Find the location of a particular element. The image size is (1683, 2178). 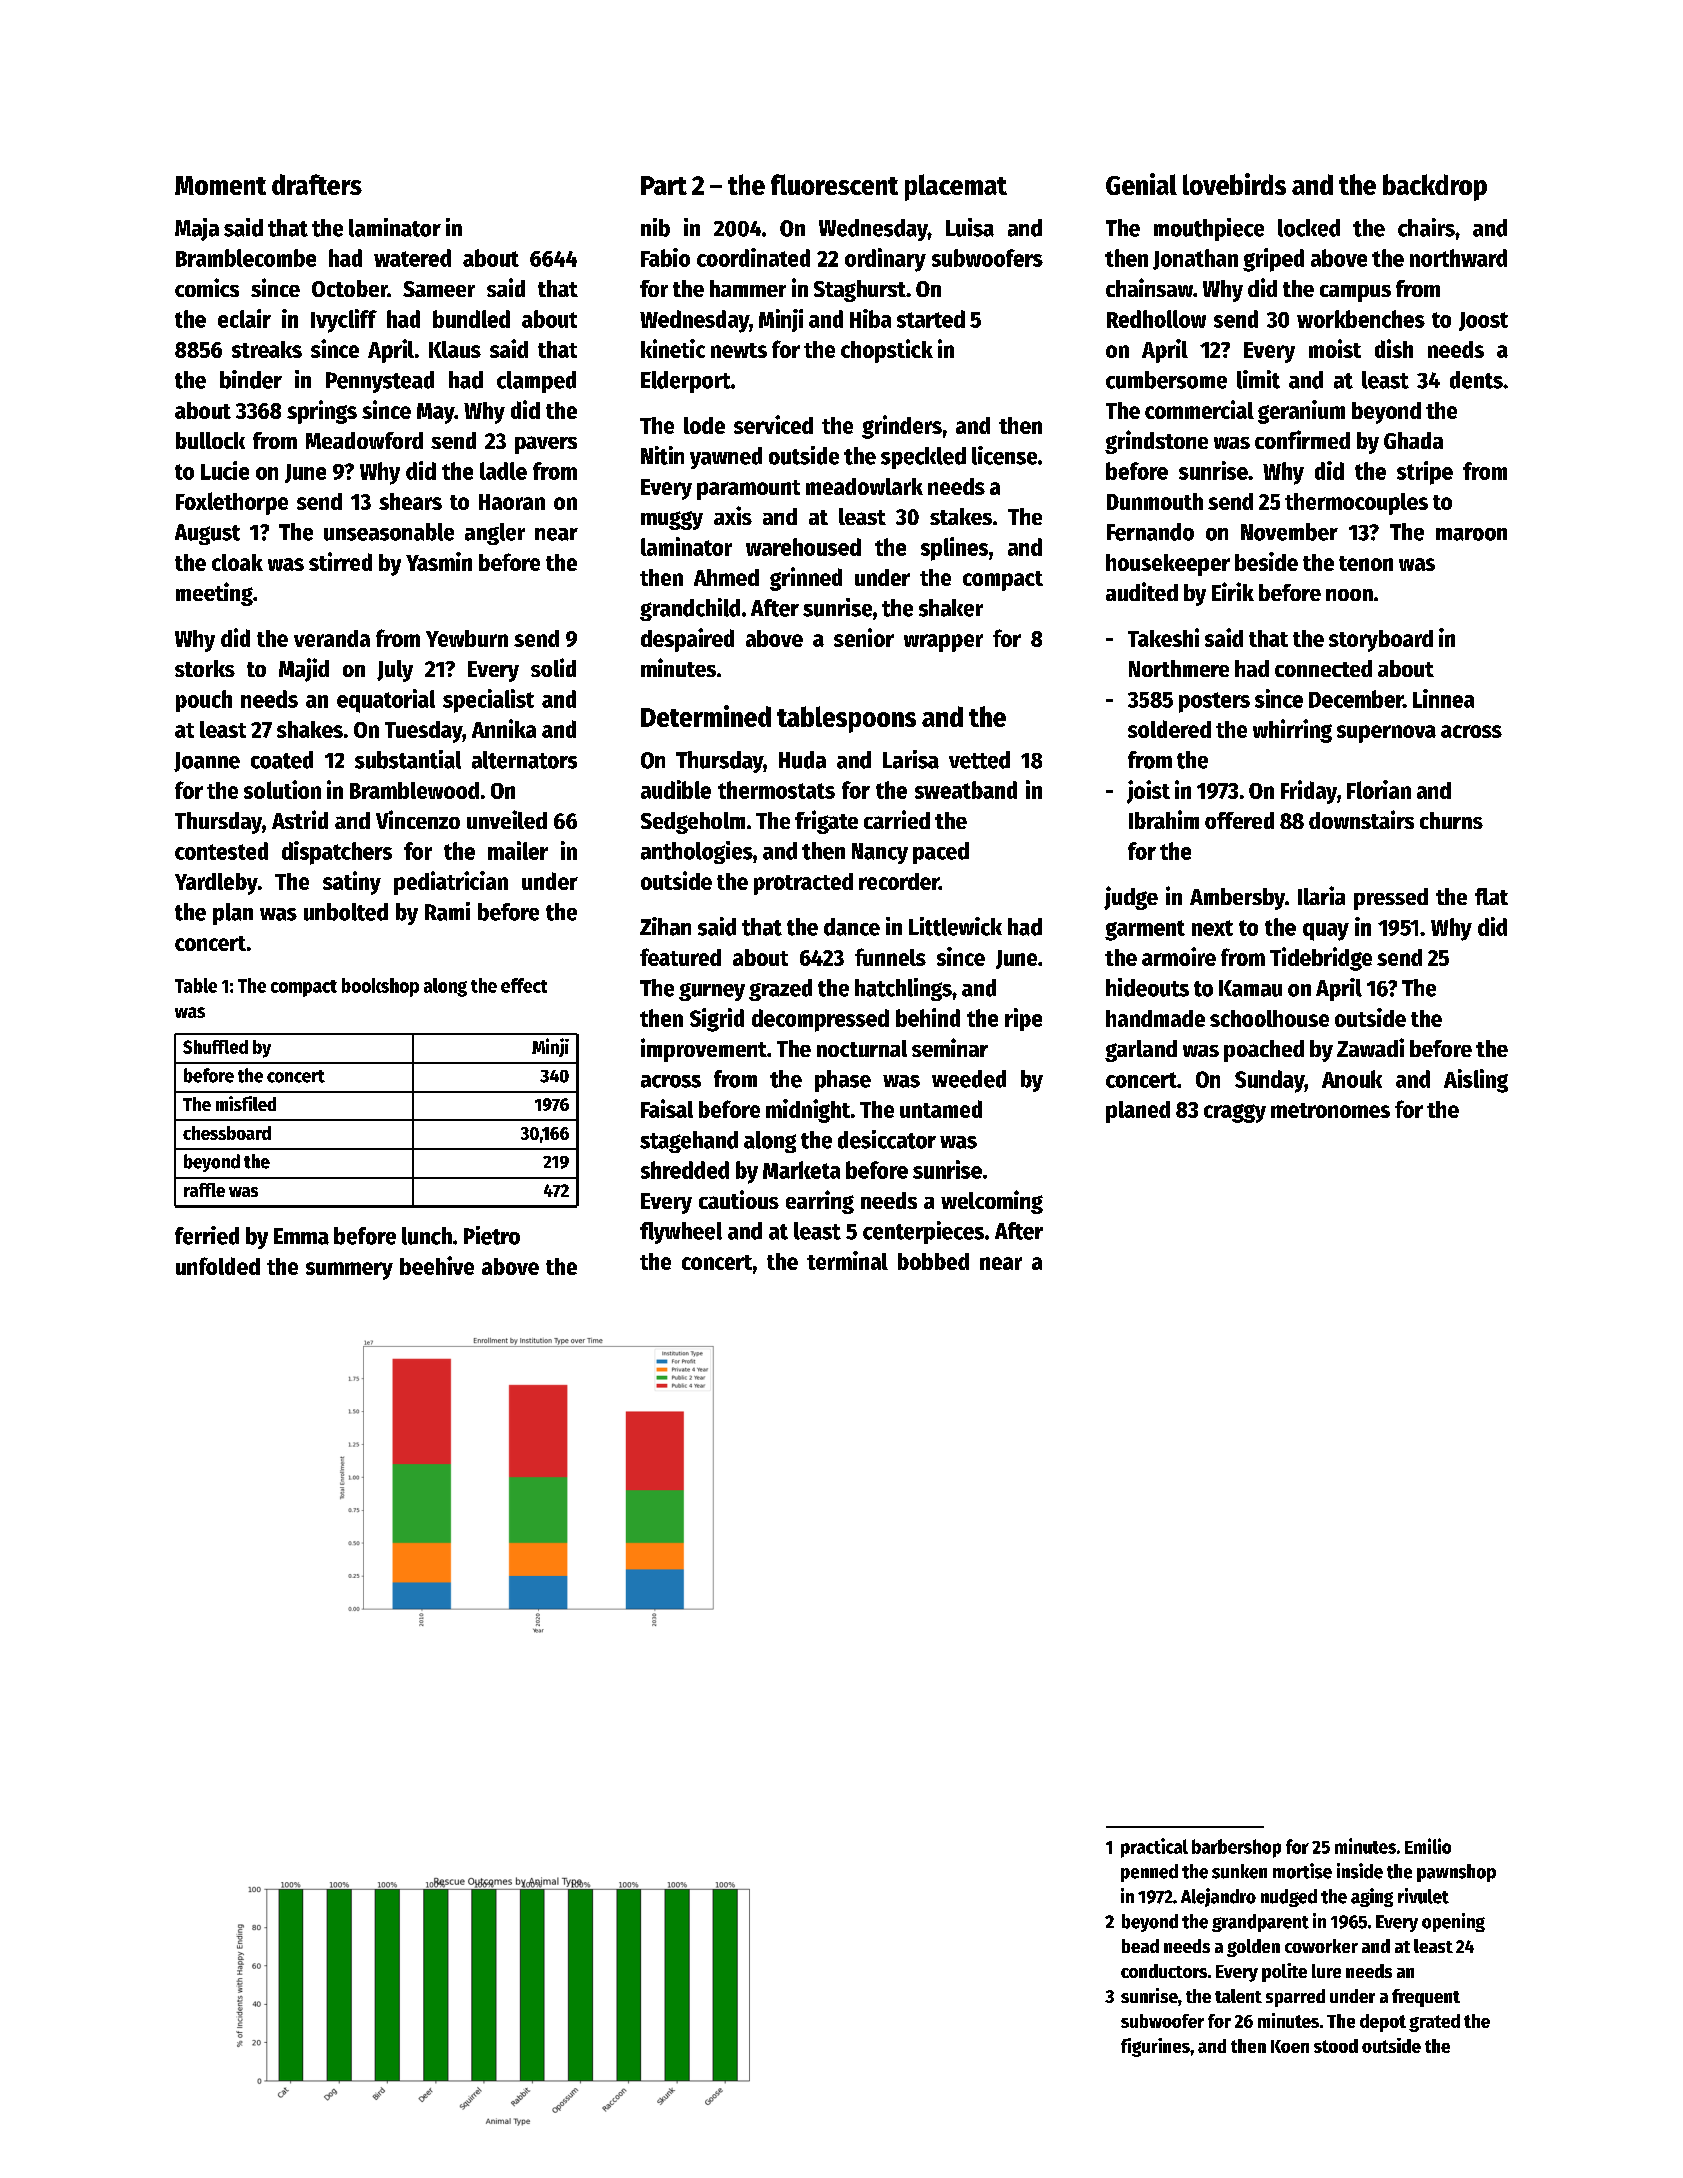

craggy is located at coordinates (1235, 1113).
